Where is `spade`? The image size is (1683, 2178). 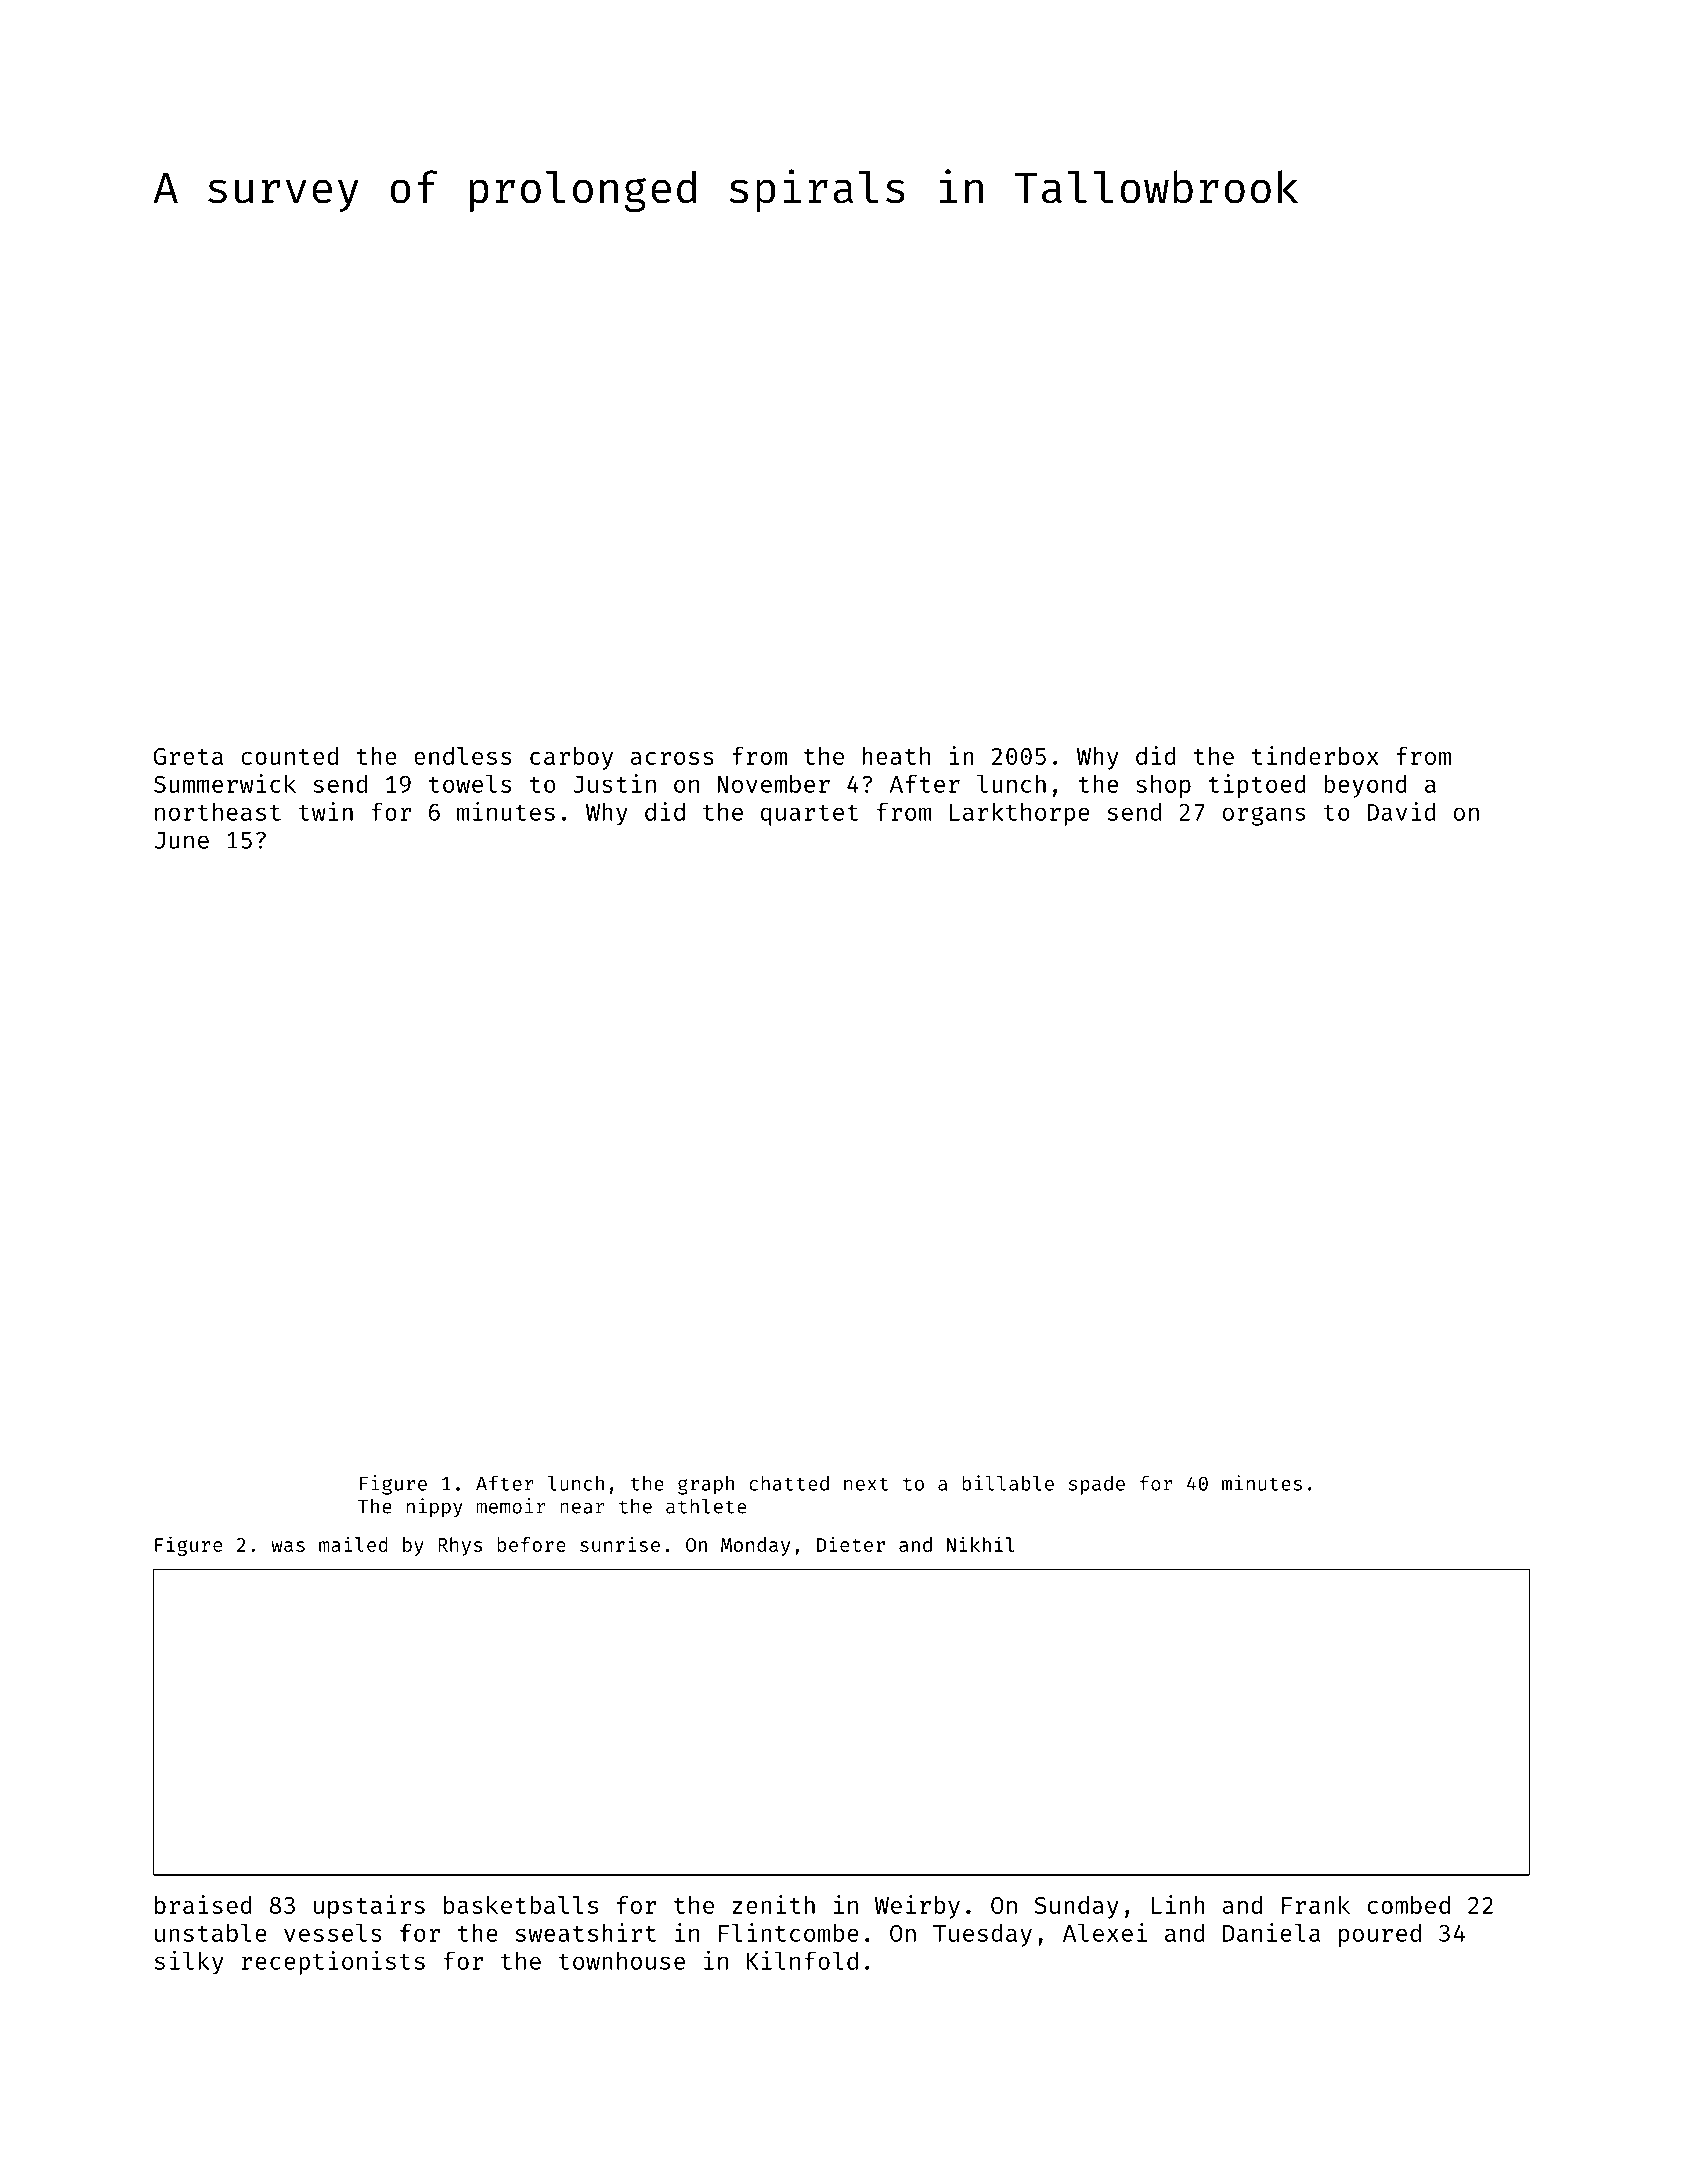
spade is located at coordinates (1097, 1485).
